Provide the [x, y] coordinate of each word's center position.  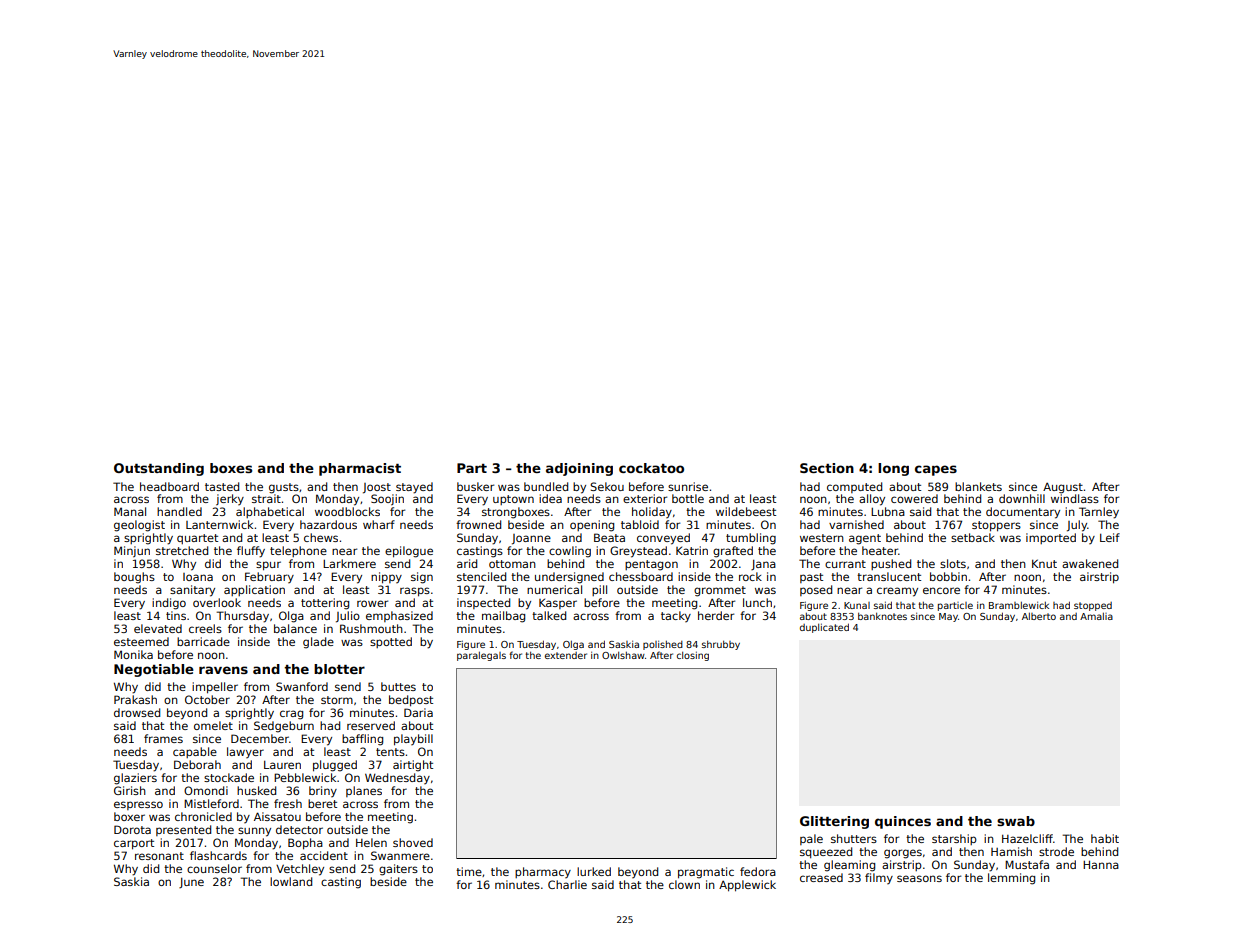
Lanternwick [219, 524]
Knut [1044, 563]
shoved [413, 842]
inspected [483, 603]
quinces [903, 822]
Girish [130, 790]
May [948, 617]
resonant [159, 856]
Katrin [692, 550]
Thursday [243, 617]
